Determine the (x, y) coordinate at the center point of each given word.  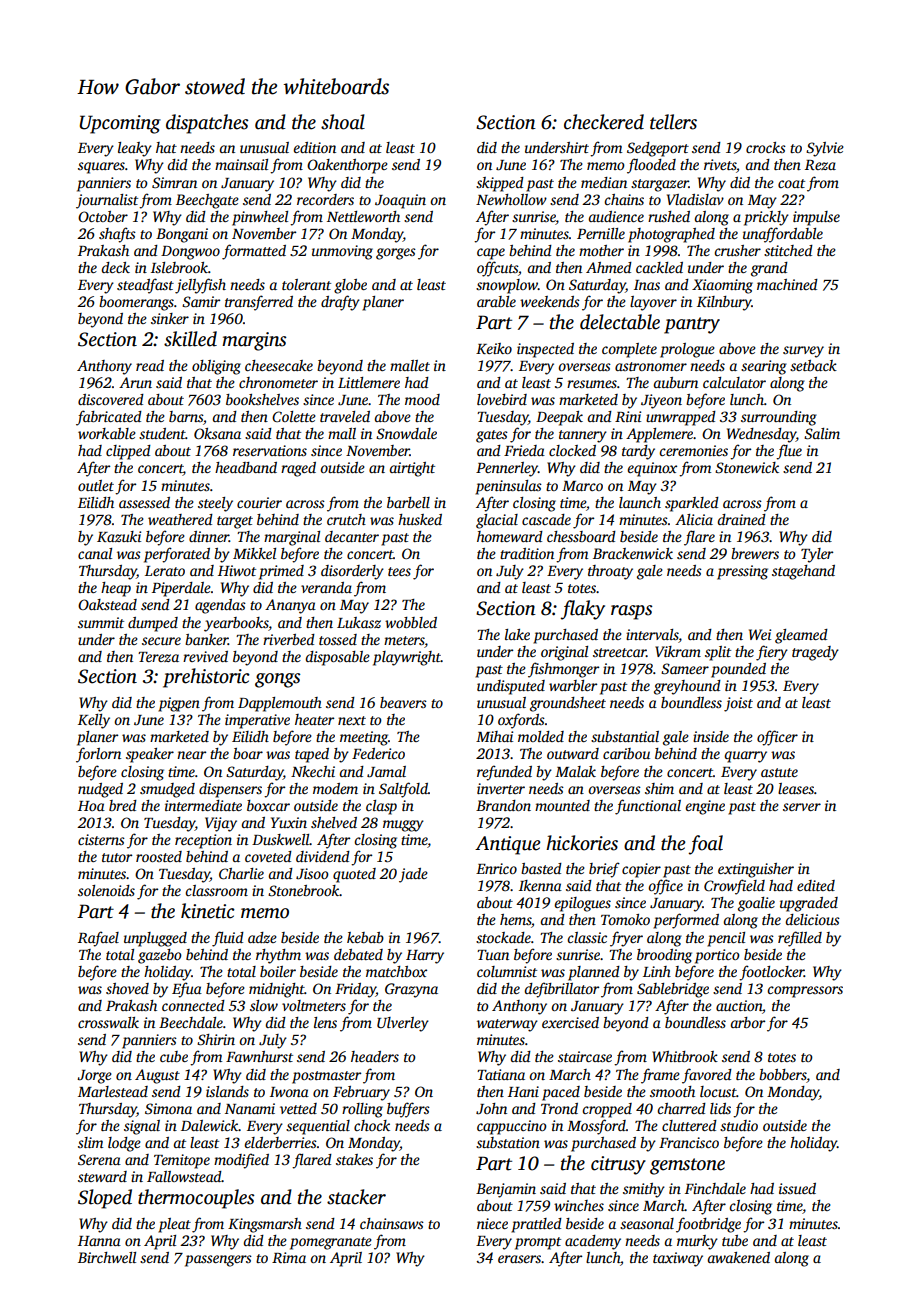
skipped (500, 184)
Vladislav (695, 199)
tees (399, 571)
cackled (659, 267)
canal (95, 553)
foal (705, 845)
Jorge (94, 1077)
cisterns (101, 839)
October (103, 216)
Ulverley (403, 1024)
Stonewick (747, 467)
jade (413, 875)
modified (241, 1161)
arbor (747, 1022)
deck (115, 267)
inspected (545, 350)
